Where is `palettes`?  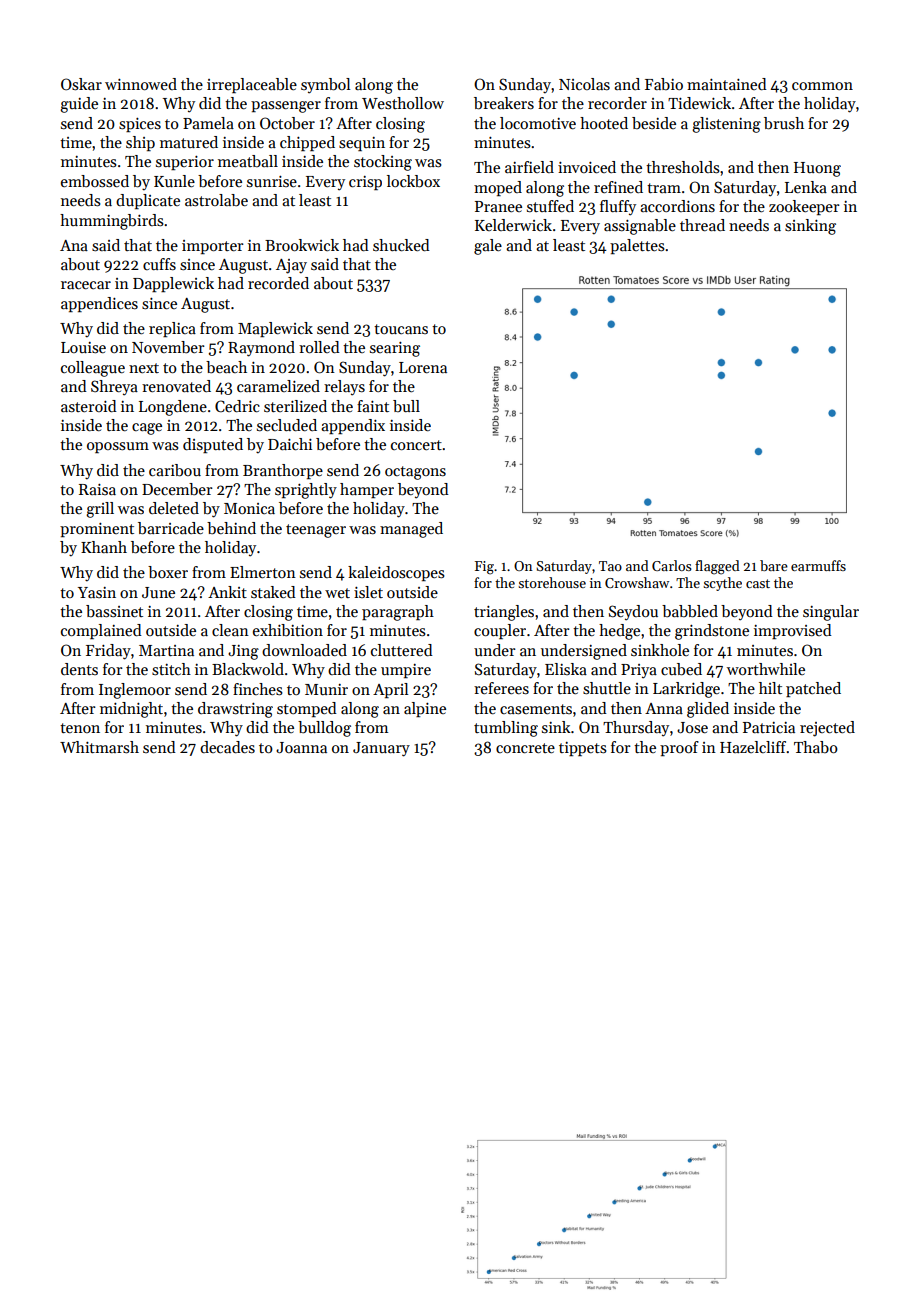 palettes is located at coordinates (637, 246).
